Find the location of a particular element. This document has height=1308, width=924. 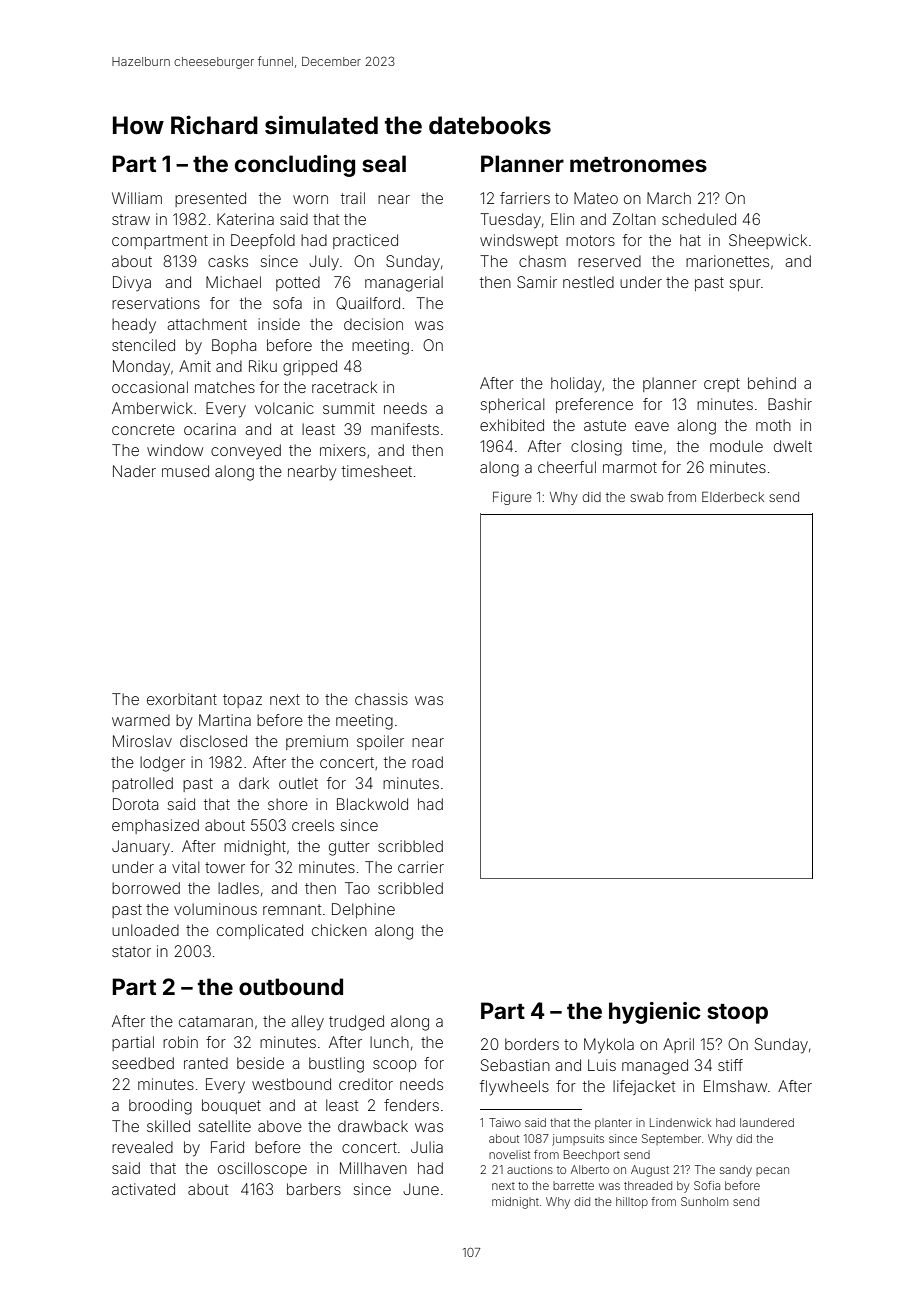

Figure is located at coordinates (512, 498).
